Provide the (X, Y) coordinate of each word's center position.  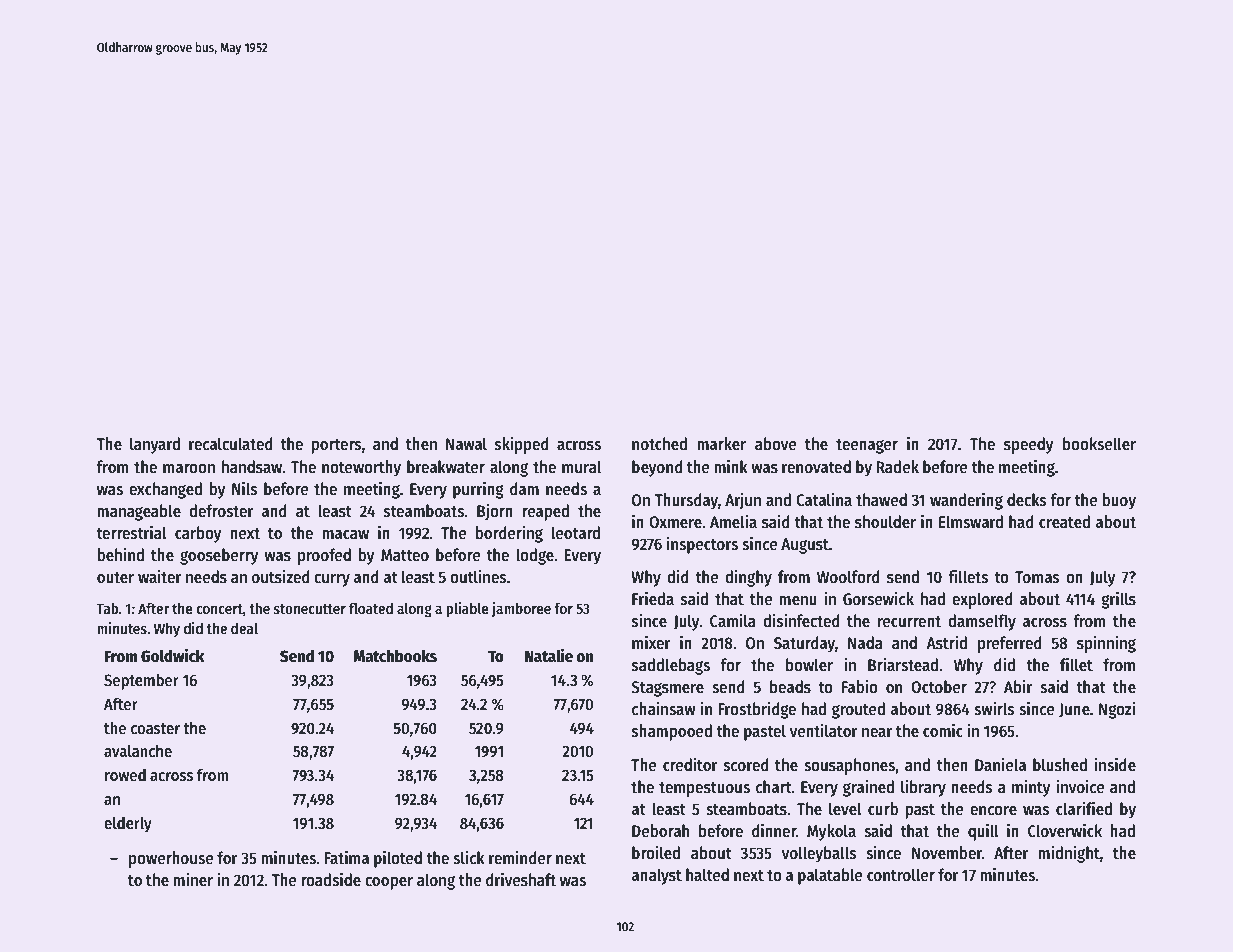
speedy (1029, 445)
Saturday (804, 644)
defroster (221, 511)
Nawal (466, 444)
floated (371, 608)
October (939, 687)
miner (193, 880)
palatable (830, 876)
